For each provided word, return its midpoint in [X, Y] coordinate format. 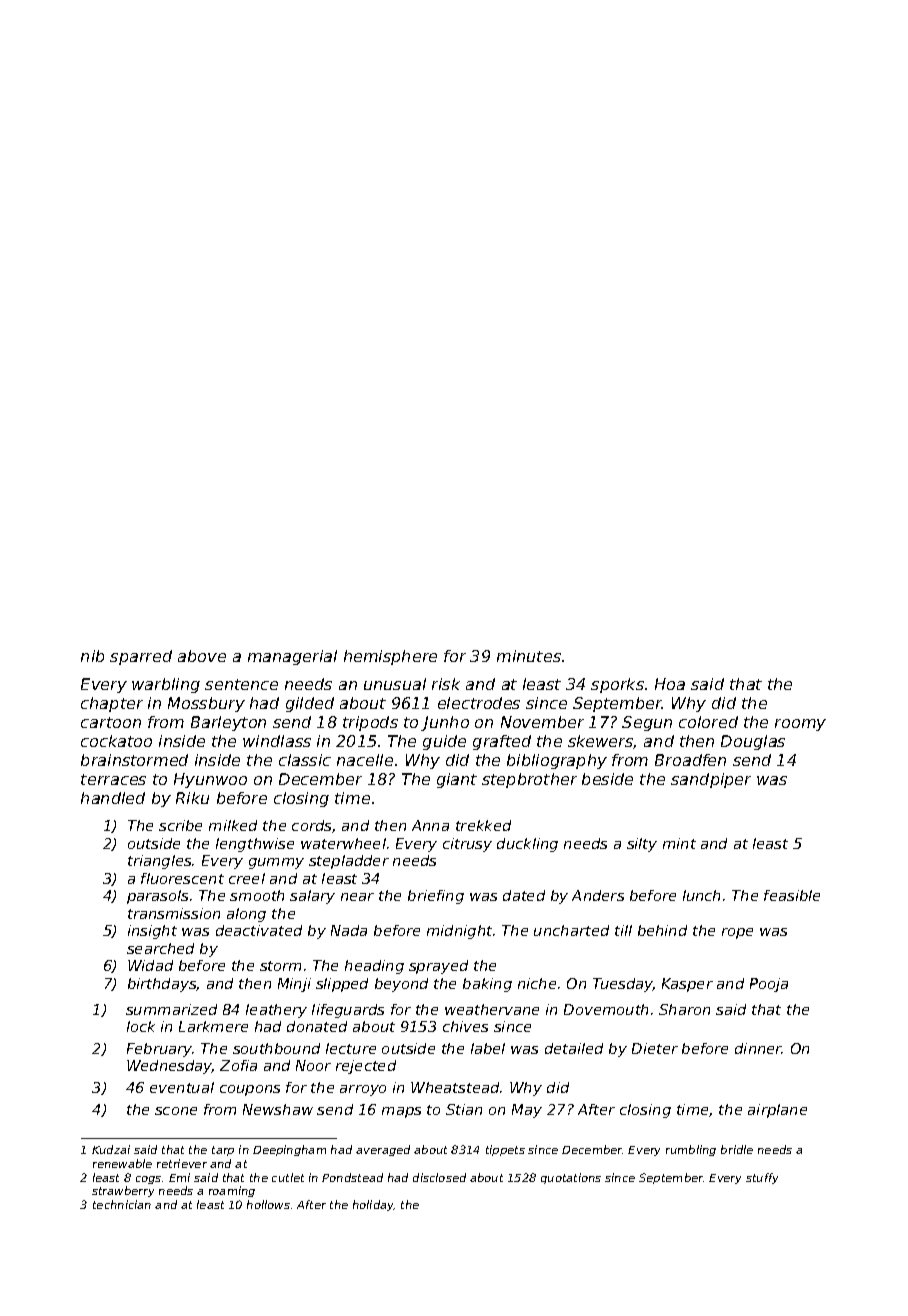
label [488, 1048]
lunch [701, 895]
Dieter [655, 1048]
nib [92, 656]
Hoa [670, 684]
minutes [529, 656]
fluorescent [182, 878]
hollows [268, 1204]
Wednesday [169, 1067]
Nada [349, 930]
